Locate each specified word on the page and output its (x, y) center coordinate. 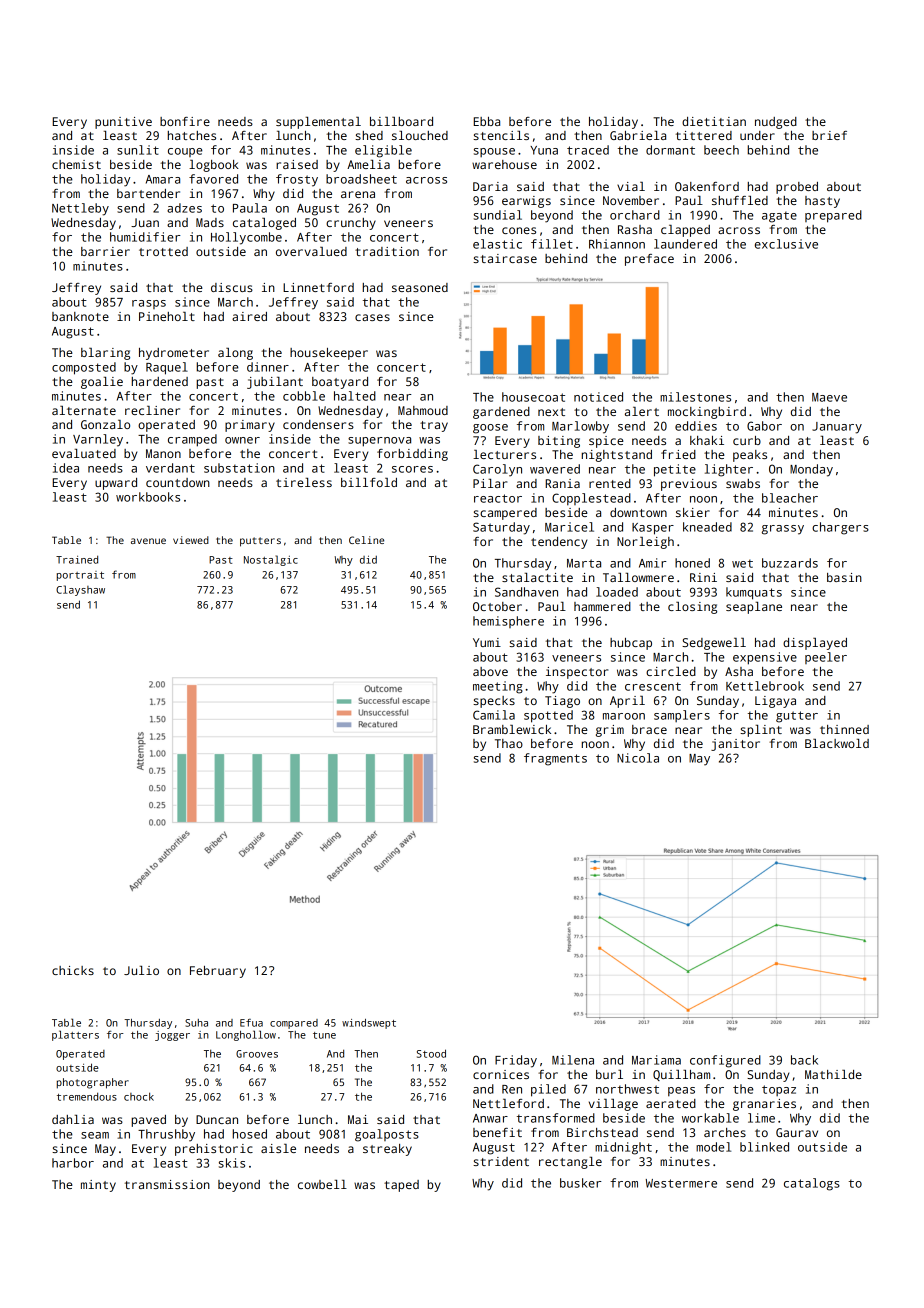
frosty (297, 180)
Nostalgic (271, 560)
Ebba (487, 121)
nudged (776, 123)
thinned (844, 729)
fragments (555, 759)
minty (98, 1186)
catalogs (812, 1184)
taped (401, 1186)
